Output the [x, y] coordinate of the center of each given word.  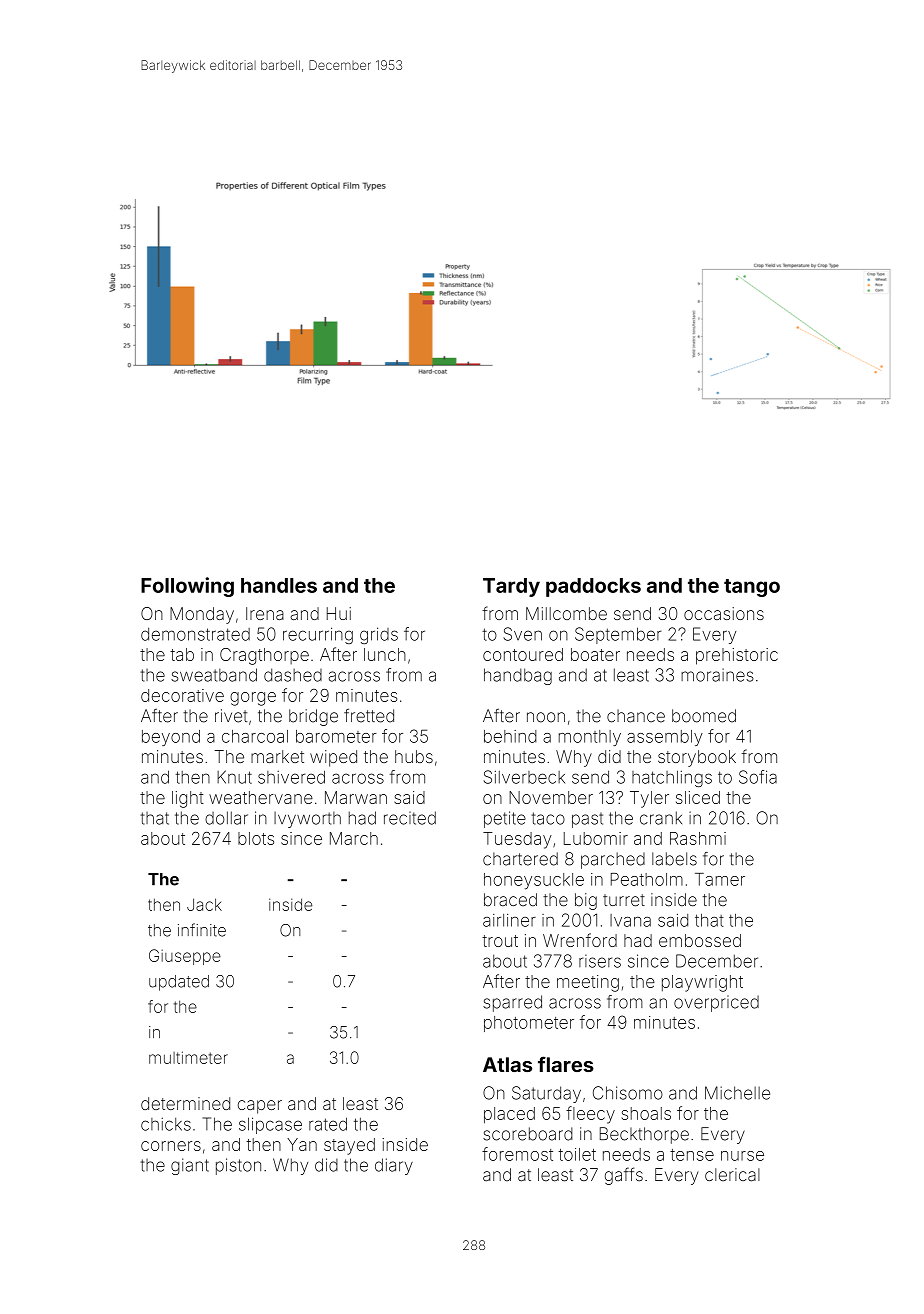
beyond [171, 738]
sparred [512, 1003]
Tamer [720, 879]
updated [179, 983]
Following [187, 587]
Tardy [511, 587]
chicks [166, 1124]
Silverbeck [524, 777]
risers [600, 961]
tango [752, 588]
